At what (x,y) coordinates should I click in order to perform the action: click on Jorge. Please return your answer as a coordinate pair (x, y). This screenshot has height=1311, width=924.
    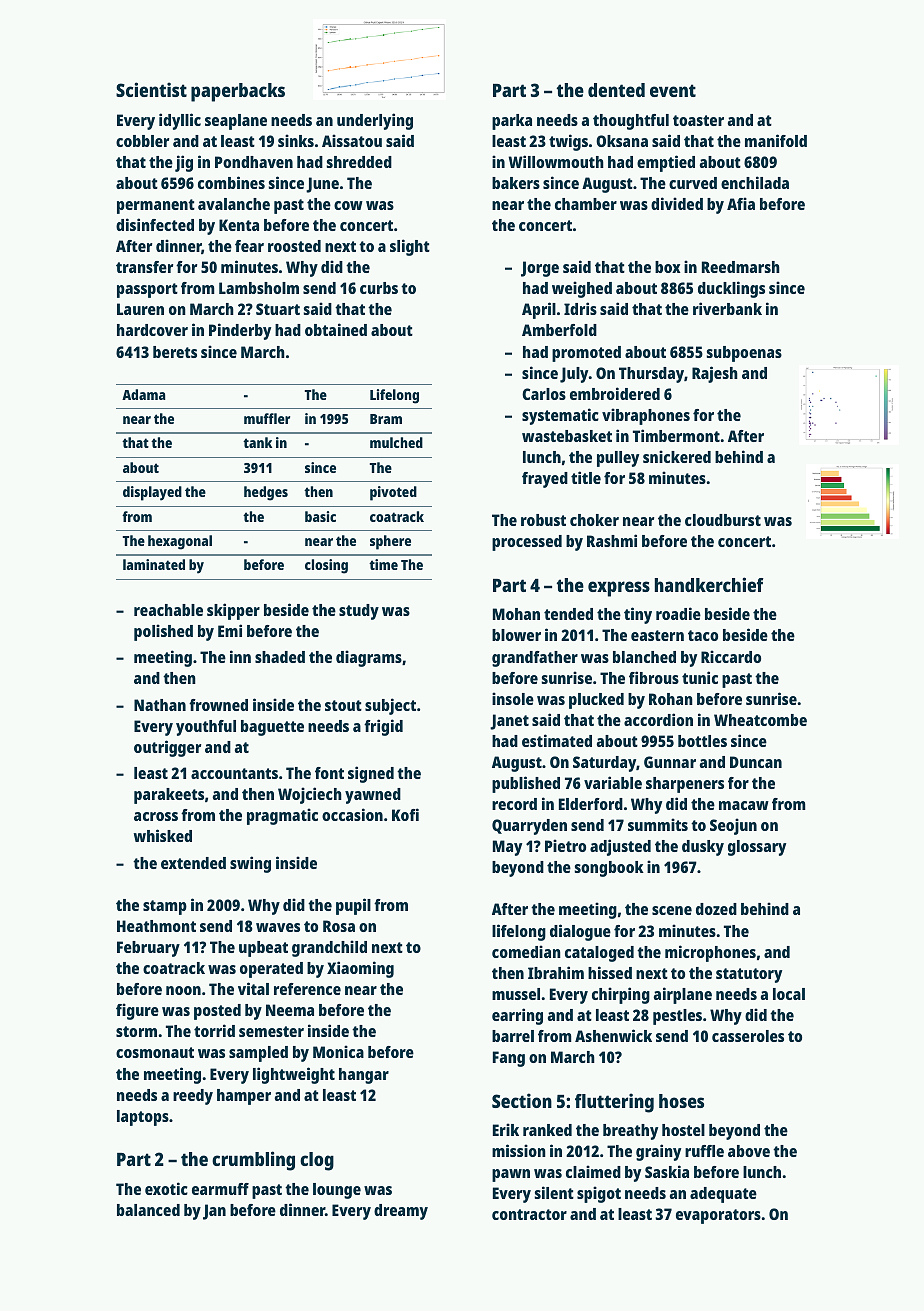
    Looking at the image, I should click on (540, 269).
